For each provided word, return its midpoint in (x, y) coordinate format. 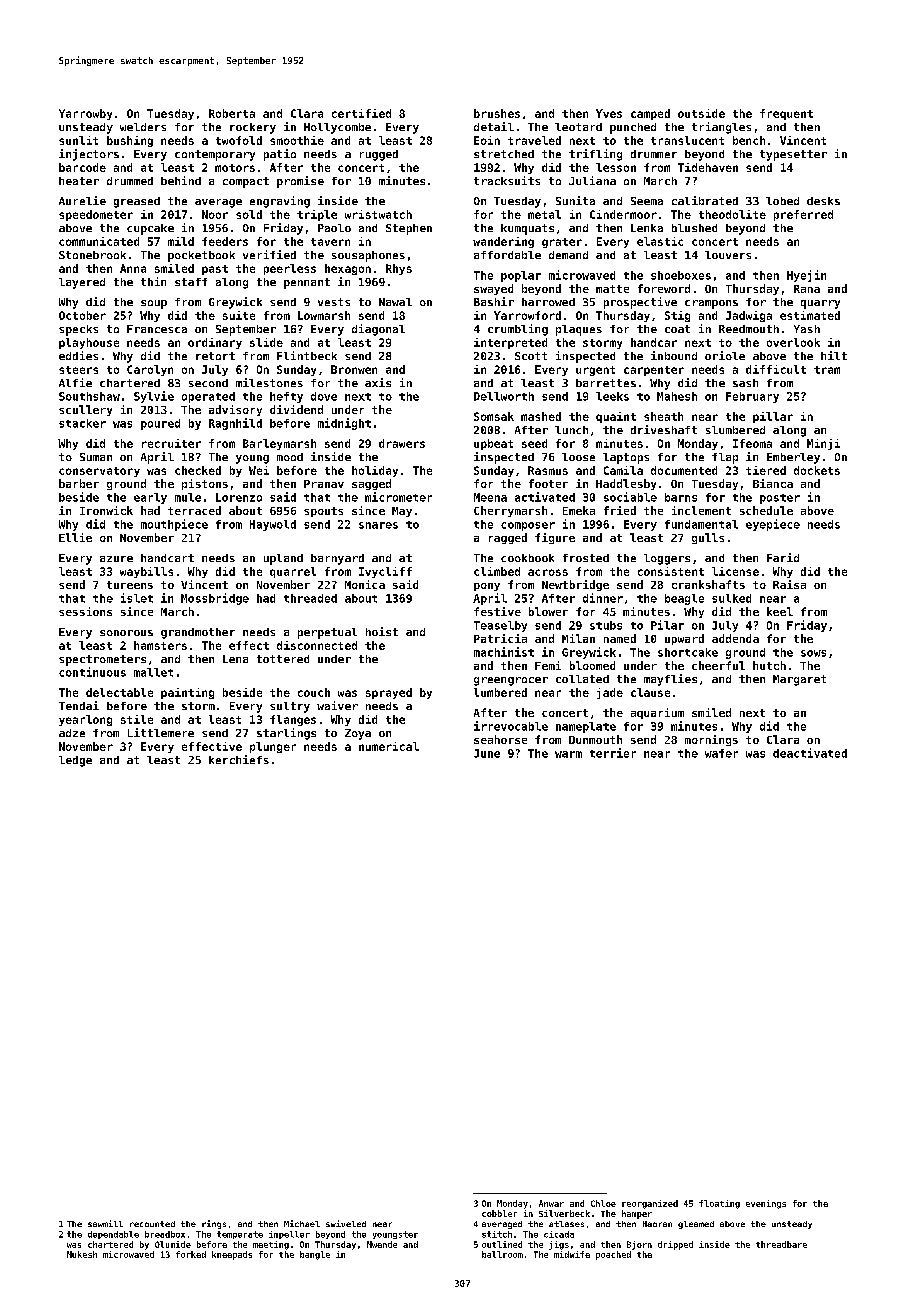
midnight (344, 424)
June (487, 753)
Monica (365, 584)
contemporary (215, 155)
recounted (152, 1224)
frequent (786, 114)
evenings (766, 1204)
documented (684, 470)
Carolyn (150, 370)
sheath (663, 416)
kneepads (232, 1255)
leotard (578, 127)
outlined (502, 1244)
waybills (146, 572)
